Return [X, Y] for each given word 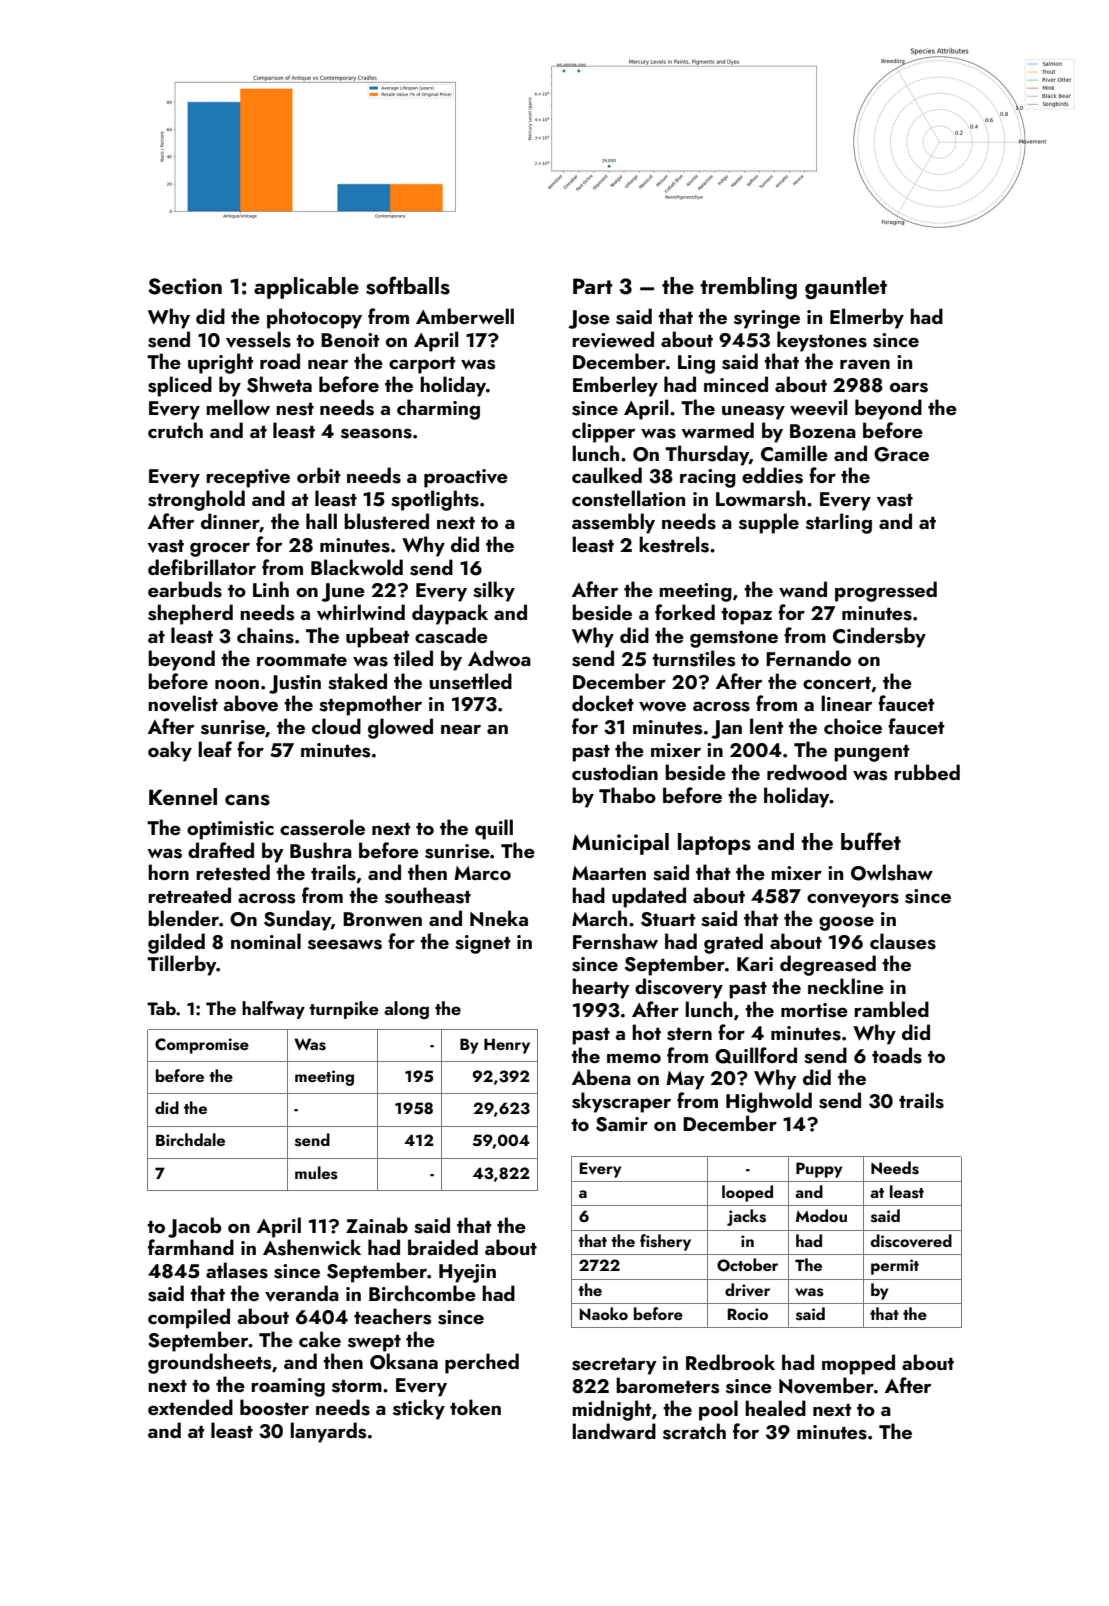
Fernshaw [615, 941]
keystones [822, 341]
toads [897, 1055]
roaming [288, 1387]
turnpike [344, 1010]
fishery [665, 1242]
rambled [891, 1009]
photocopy [314, 318]
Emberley [615, 386]
